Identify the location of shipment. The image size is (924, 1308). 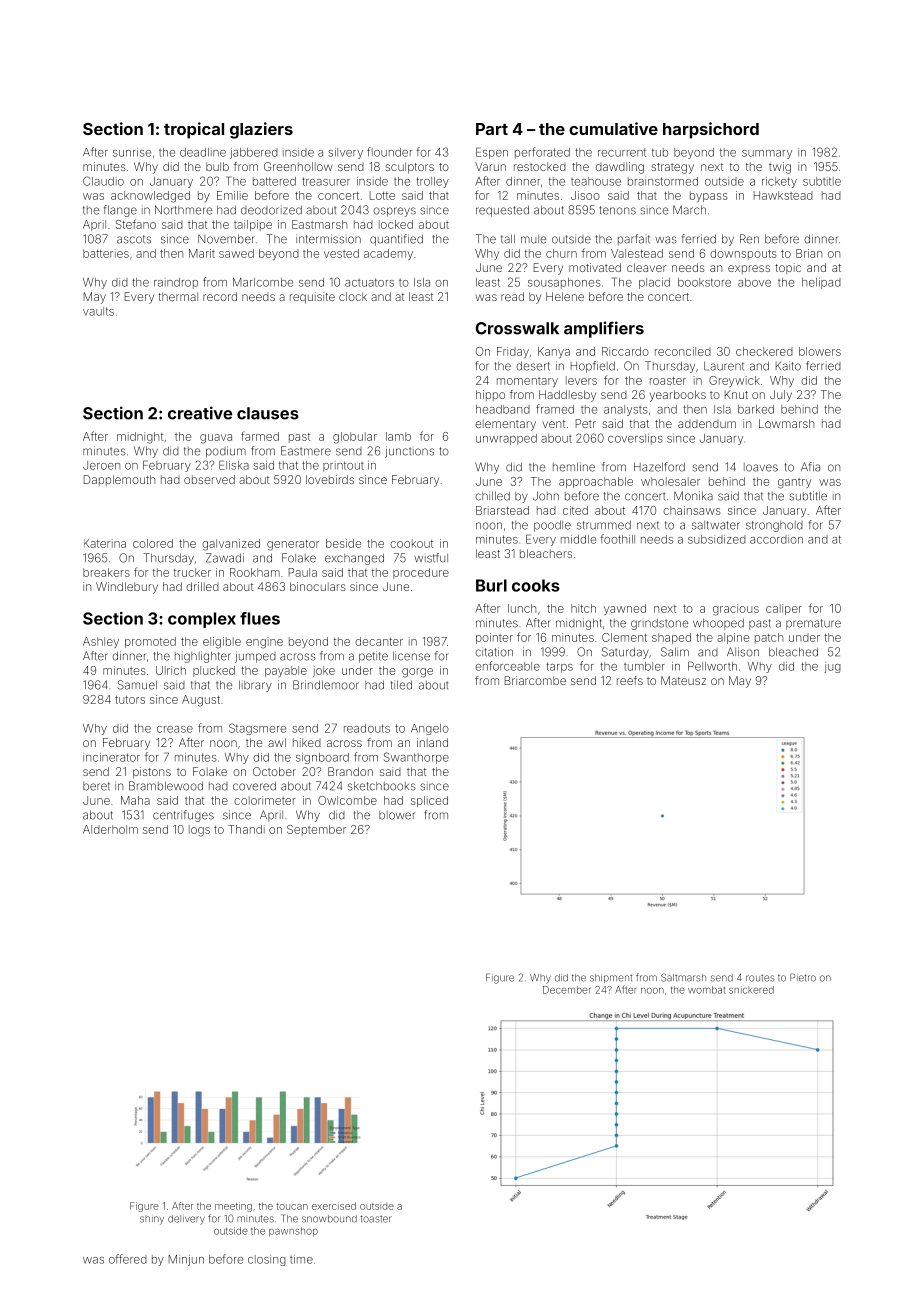
(611, 978).
